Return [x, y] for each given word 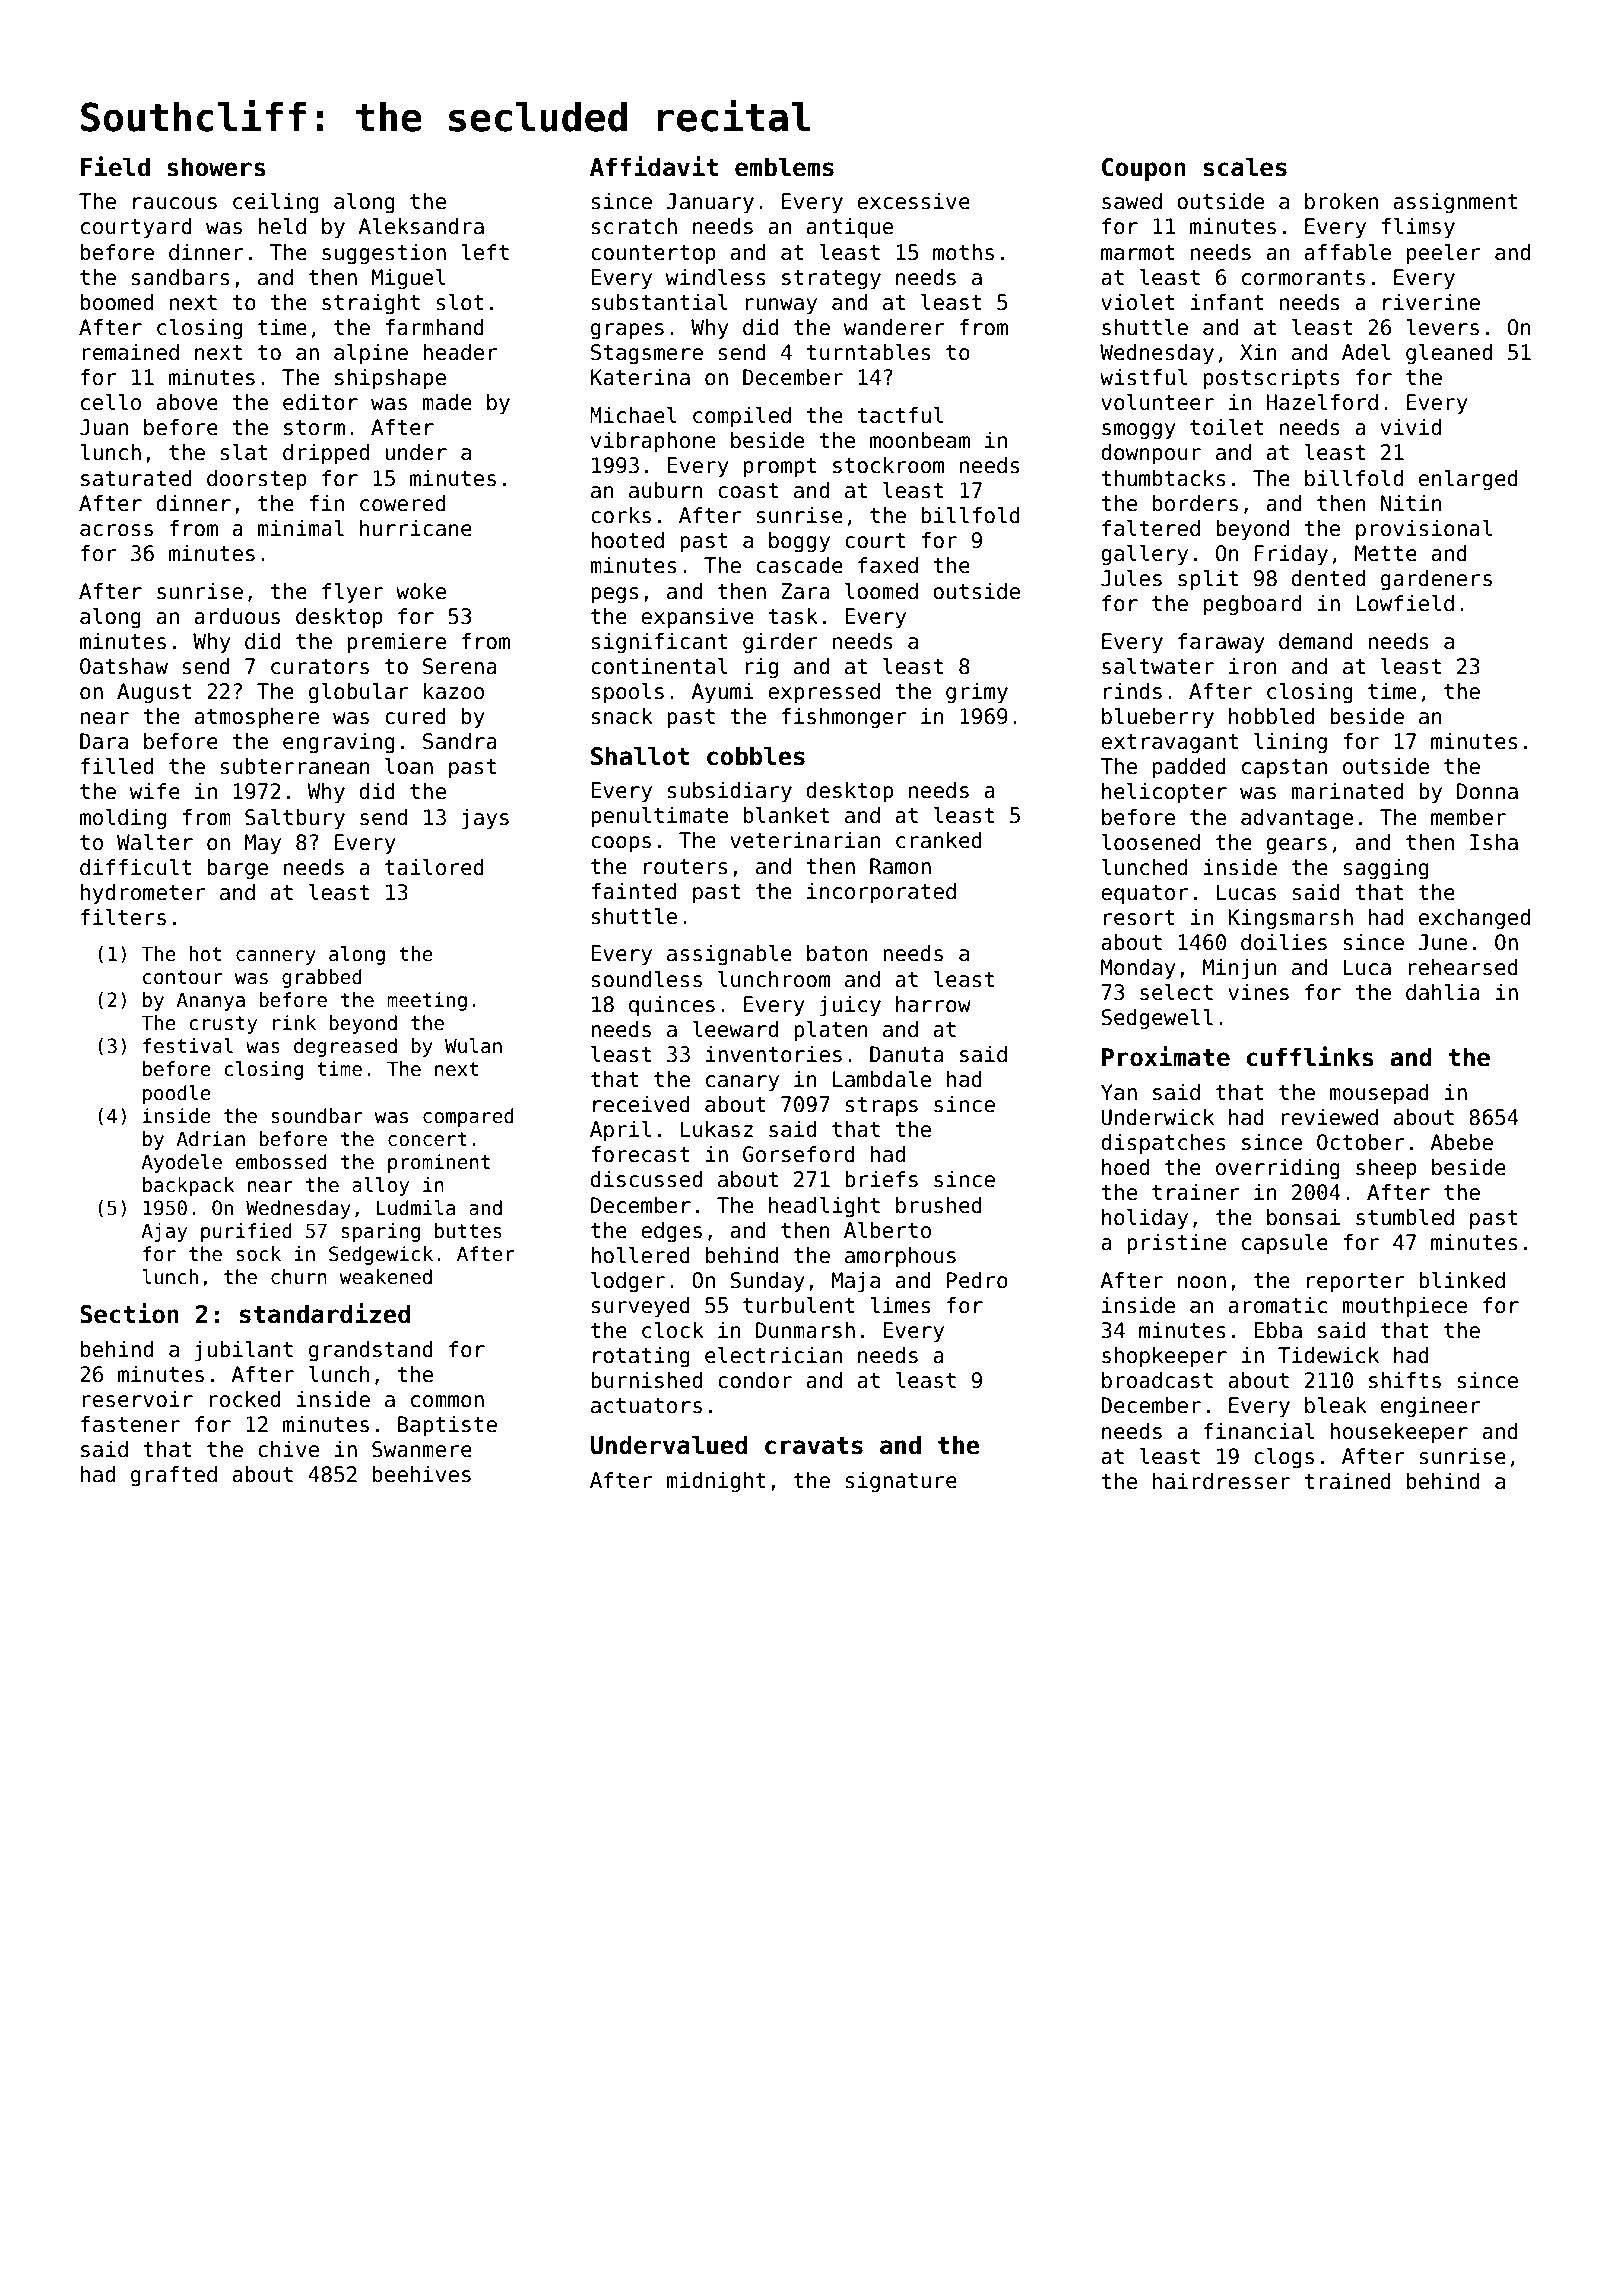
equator [1145, 895]
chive [288, 1449]
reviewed [1329, 1117]
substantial [660, 302]
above [187, 402]
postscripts [1272, 379]
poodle [177, 1094]
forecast [640, 1154]
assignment [1455, 203]
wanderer [894, 327]
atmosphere [256, 718]
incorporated [881, 893]
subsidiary [730, 792]
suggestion [384, 254]
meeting [427, 1001]
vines [1258, 992]
